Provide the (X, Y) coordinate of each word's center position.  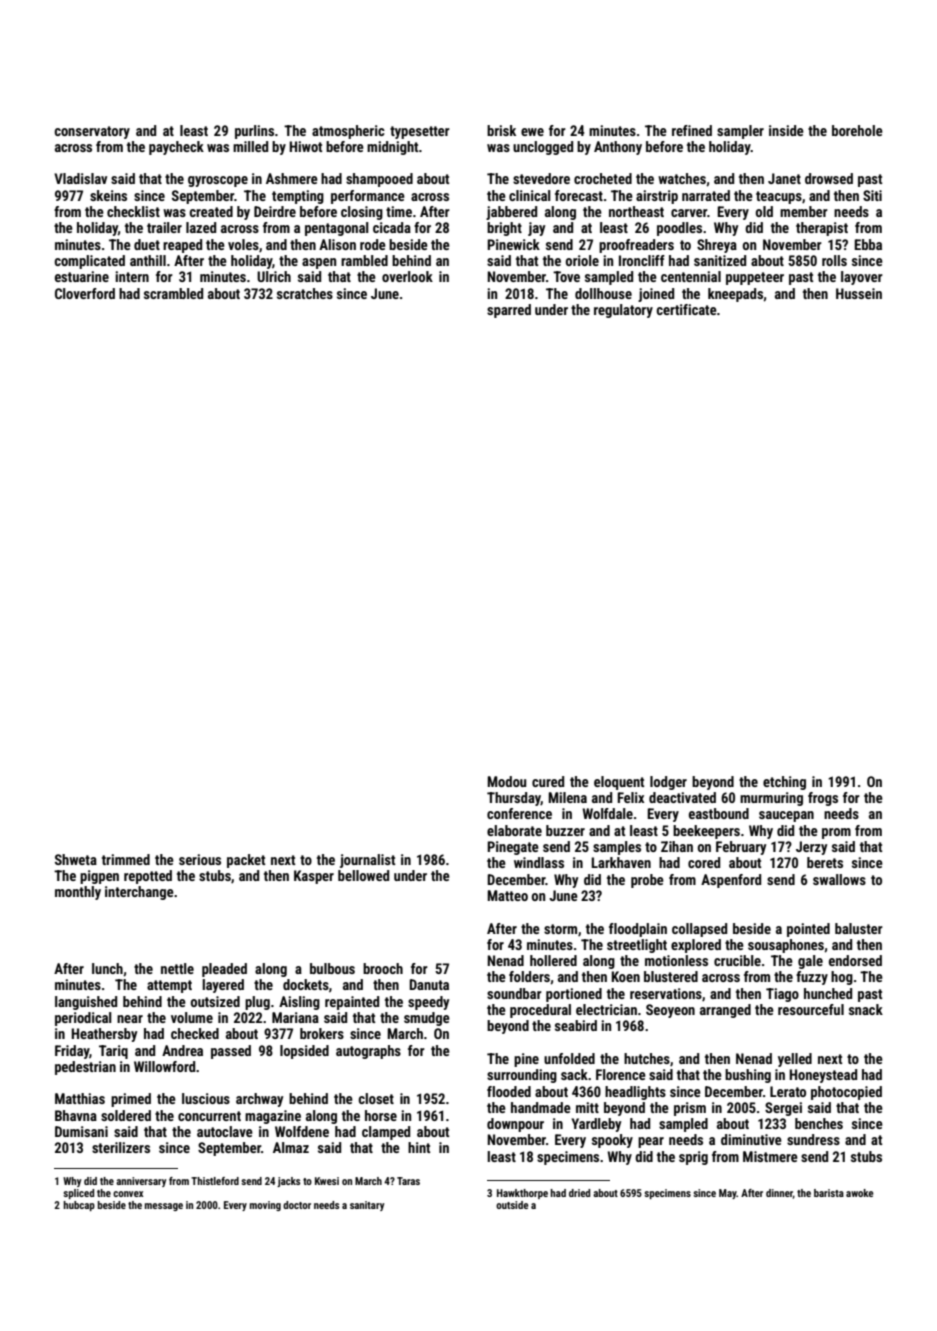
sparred (509, 311)
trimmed (126, 859)
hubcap (79, 1206)
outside (512, 1205)
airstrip (657, 197)
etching (784, 783)
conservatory (92, 132)
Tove (566, 276)
